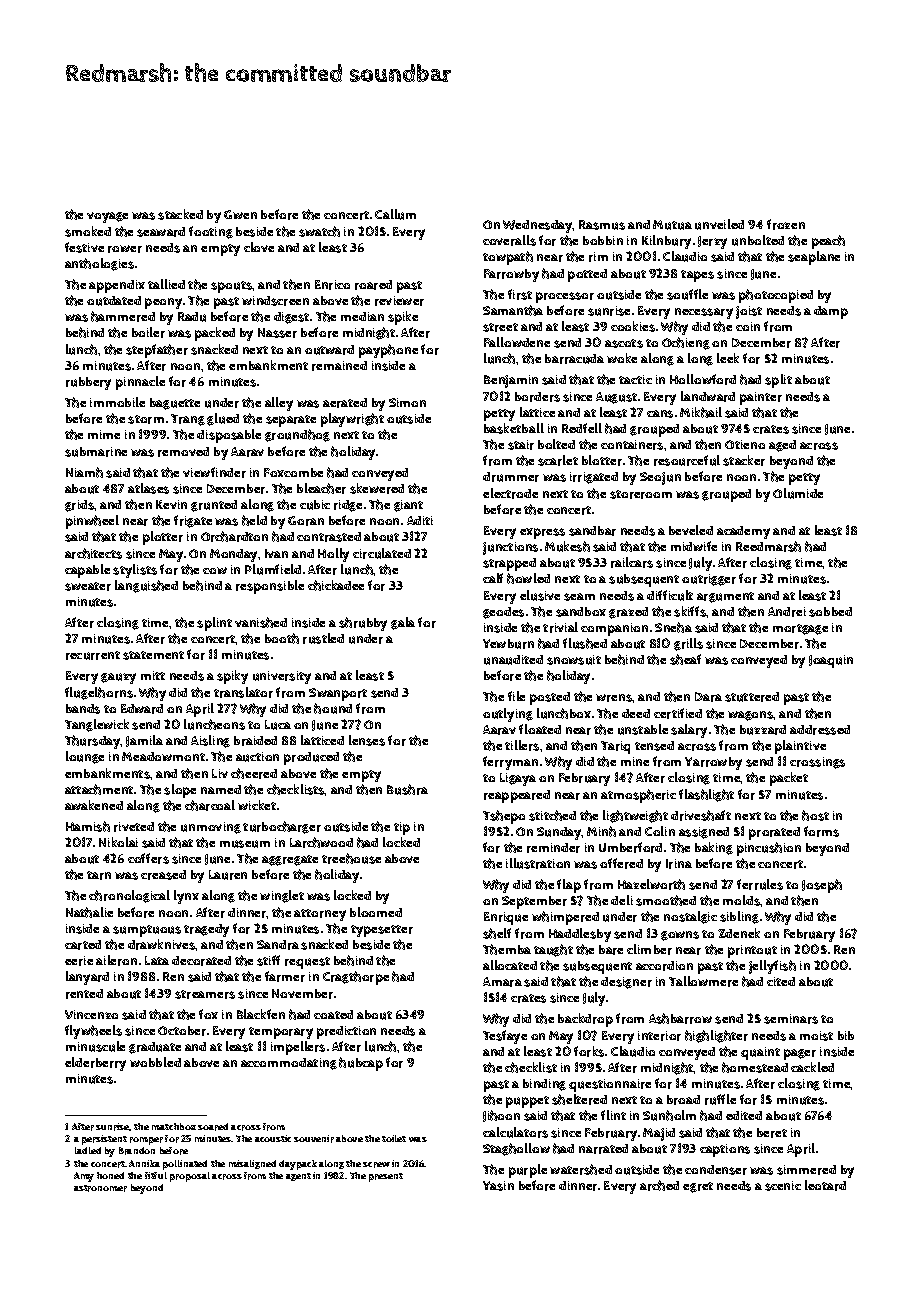 This screenshot has height=1308, width=924. Describe the element at coordinates (163, 303) in the screenshot. I see `peony` at that location.
